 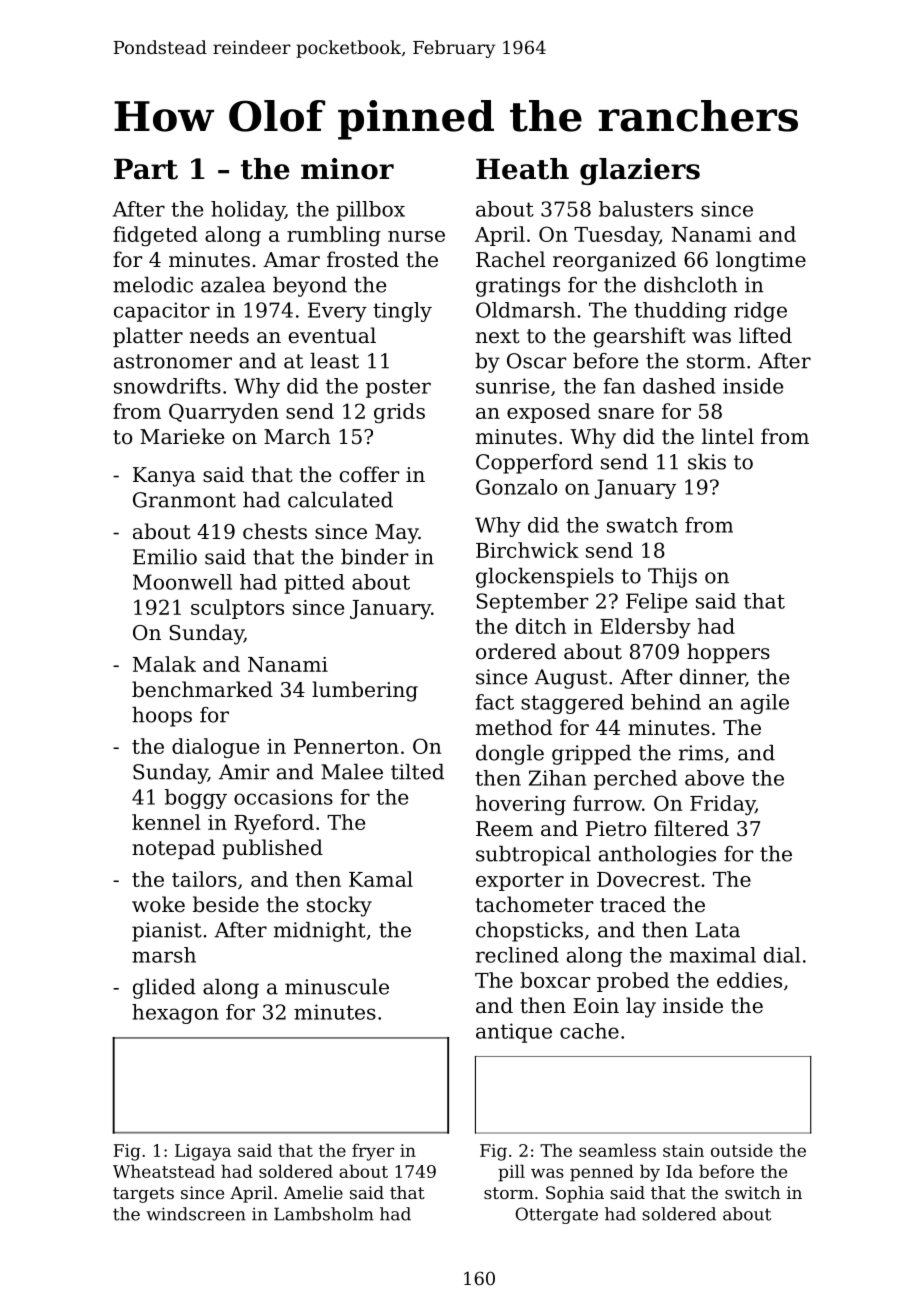 I want to click on glaziers, so click(x=640, y=171).
